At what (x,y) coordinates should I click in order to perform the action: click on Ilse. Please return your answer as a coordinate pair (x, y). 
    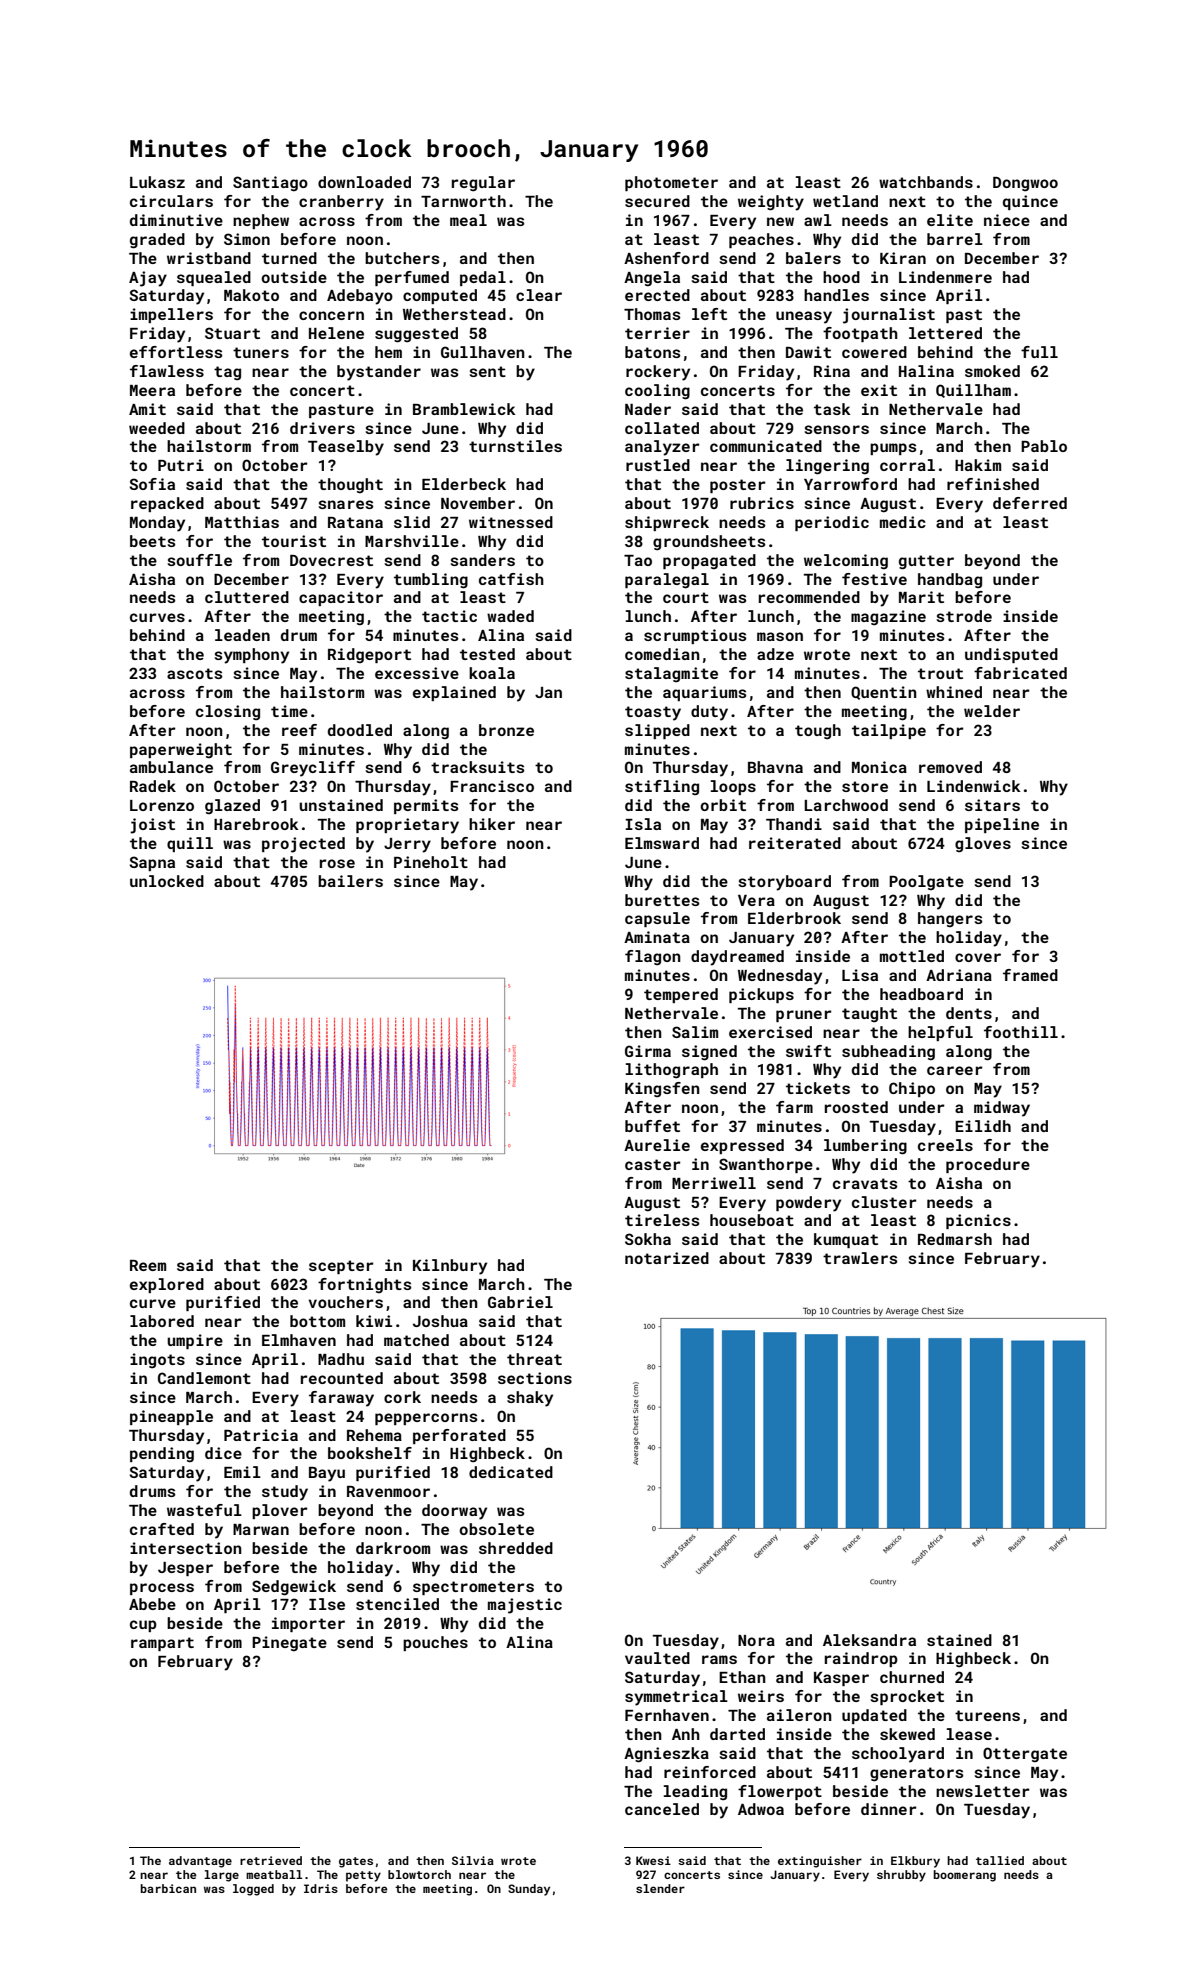
    Looking at the image, I should click on (327, 1604).
